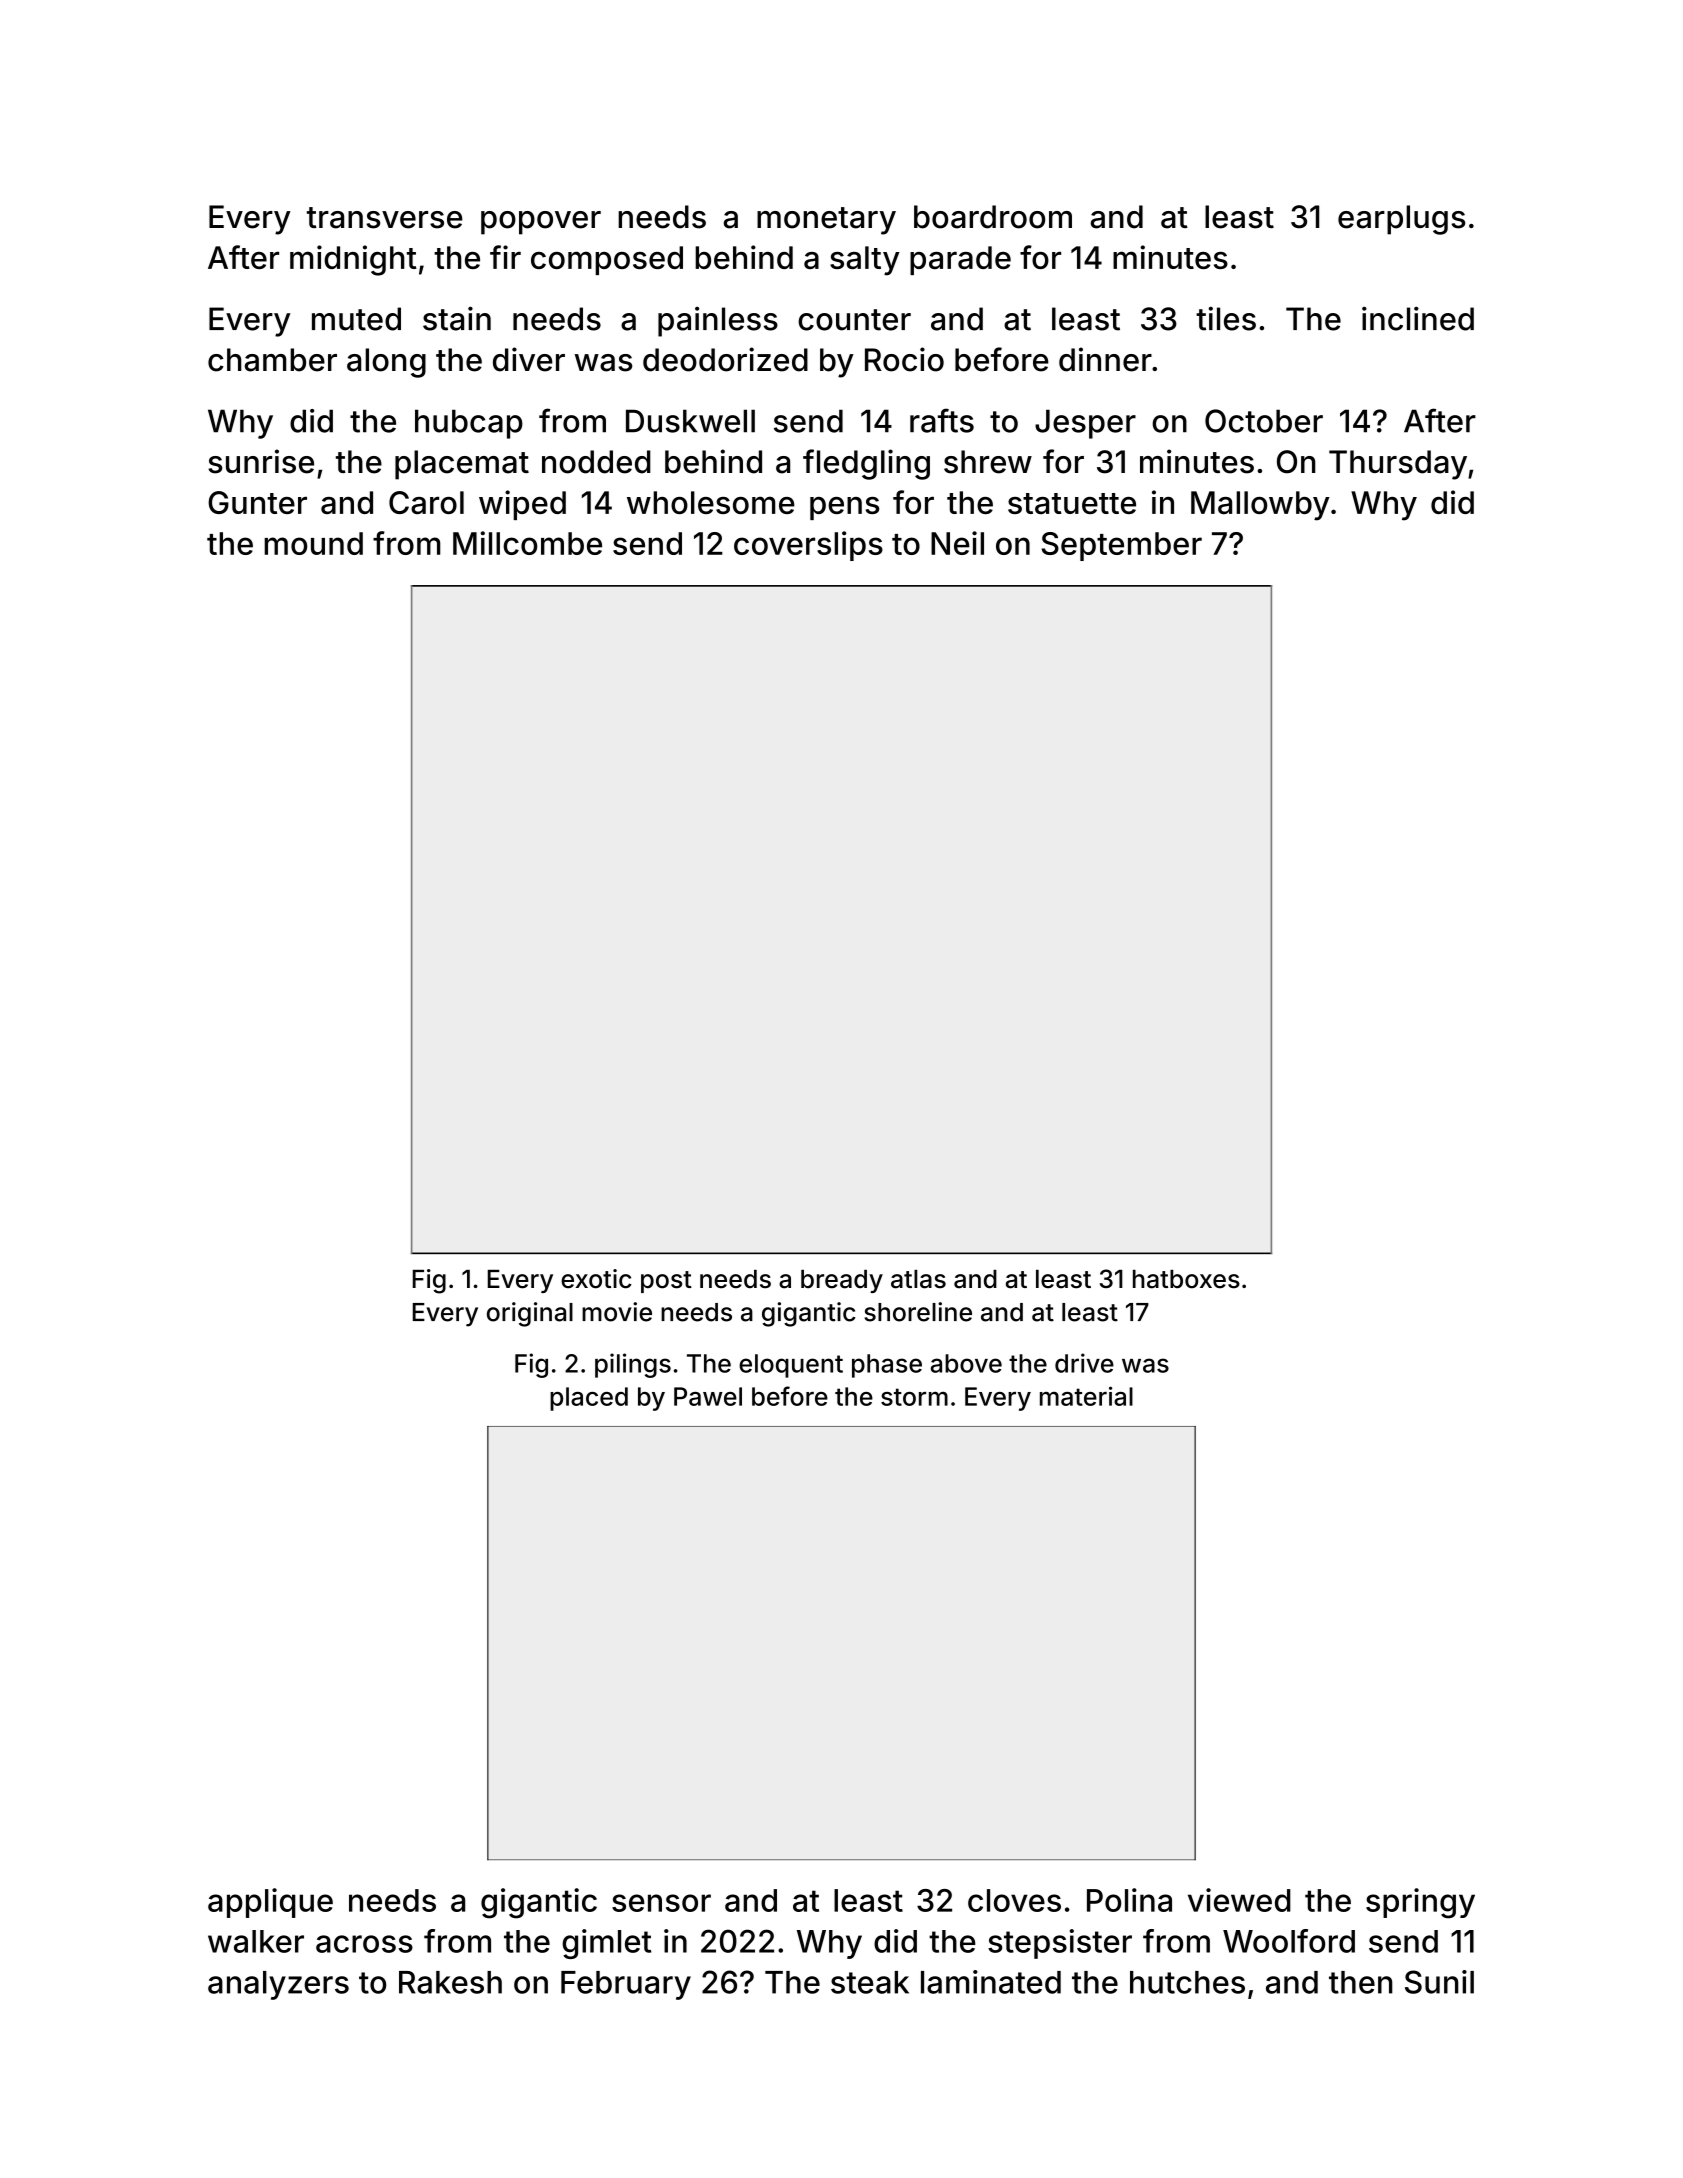 The width and height of the screenshot is (1683, 2178). Describe the element at coordinates (469, 424) in the screenshot. I see `hubcap` at that location.
